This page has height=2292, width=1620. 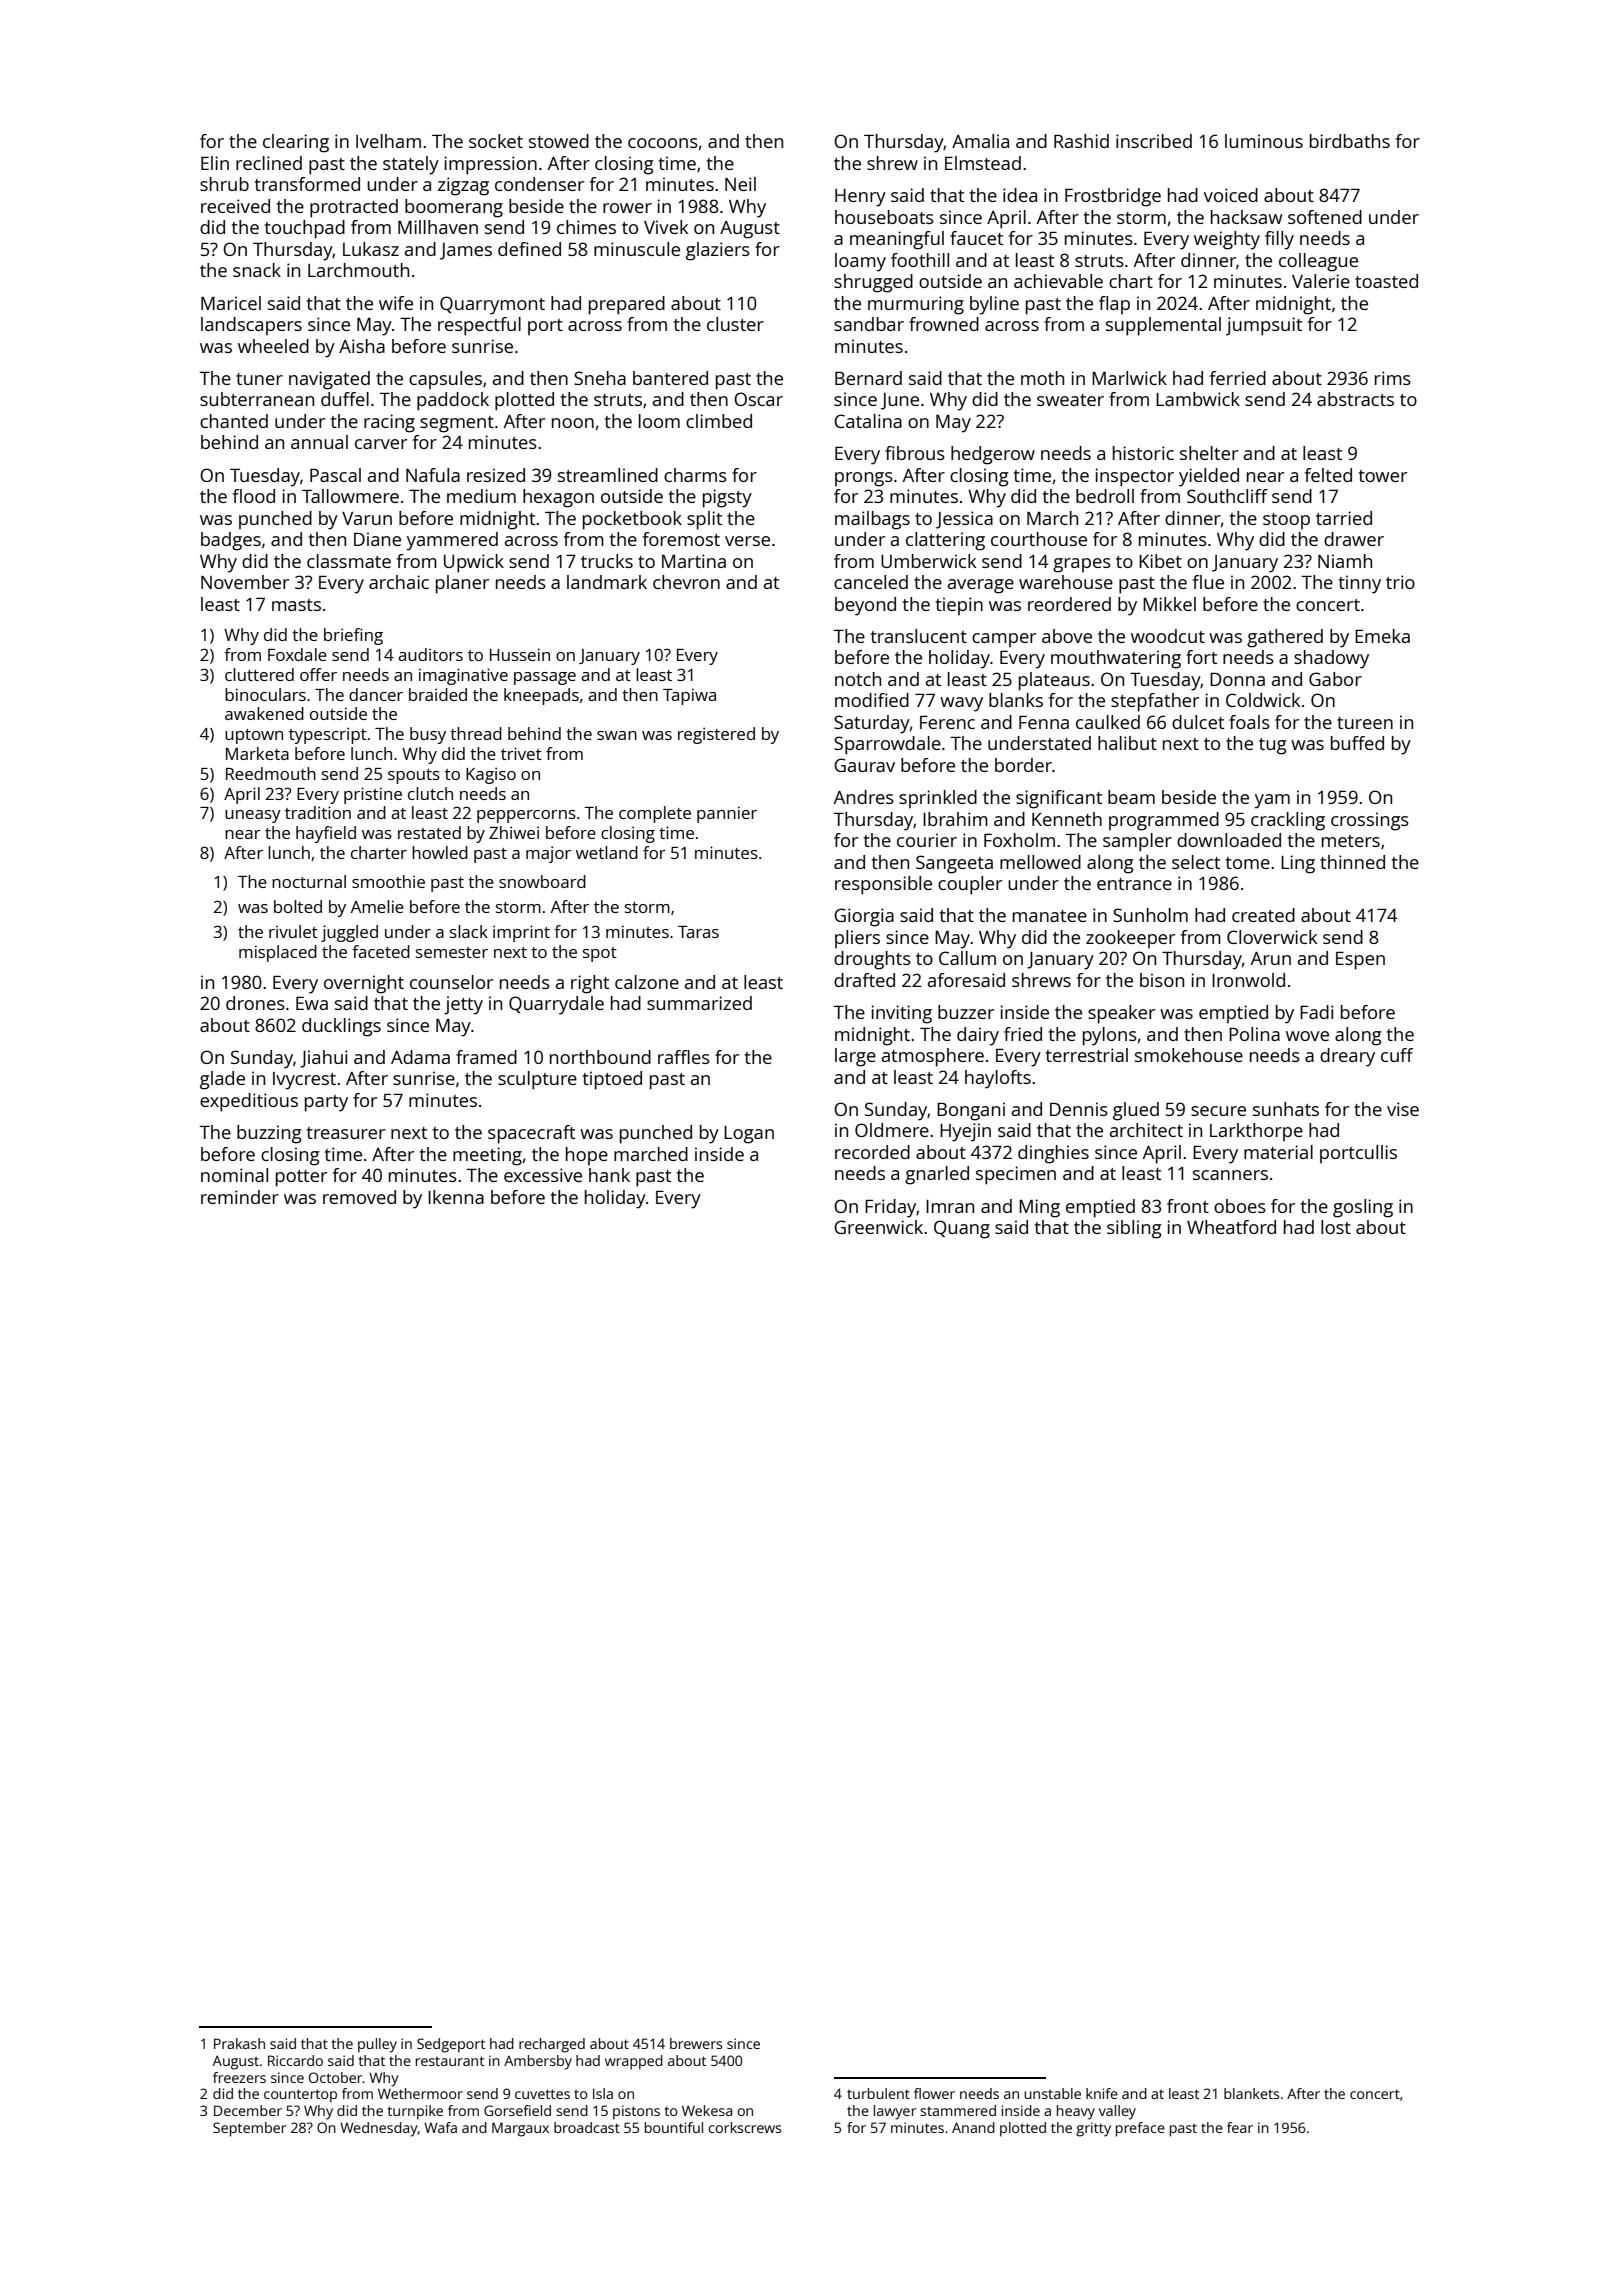 I want to click on Ivycrest, so click(x=304, y=1081).
